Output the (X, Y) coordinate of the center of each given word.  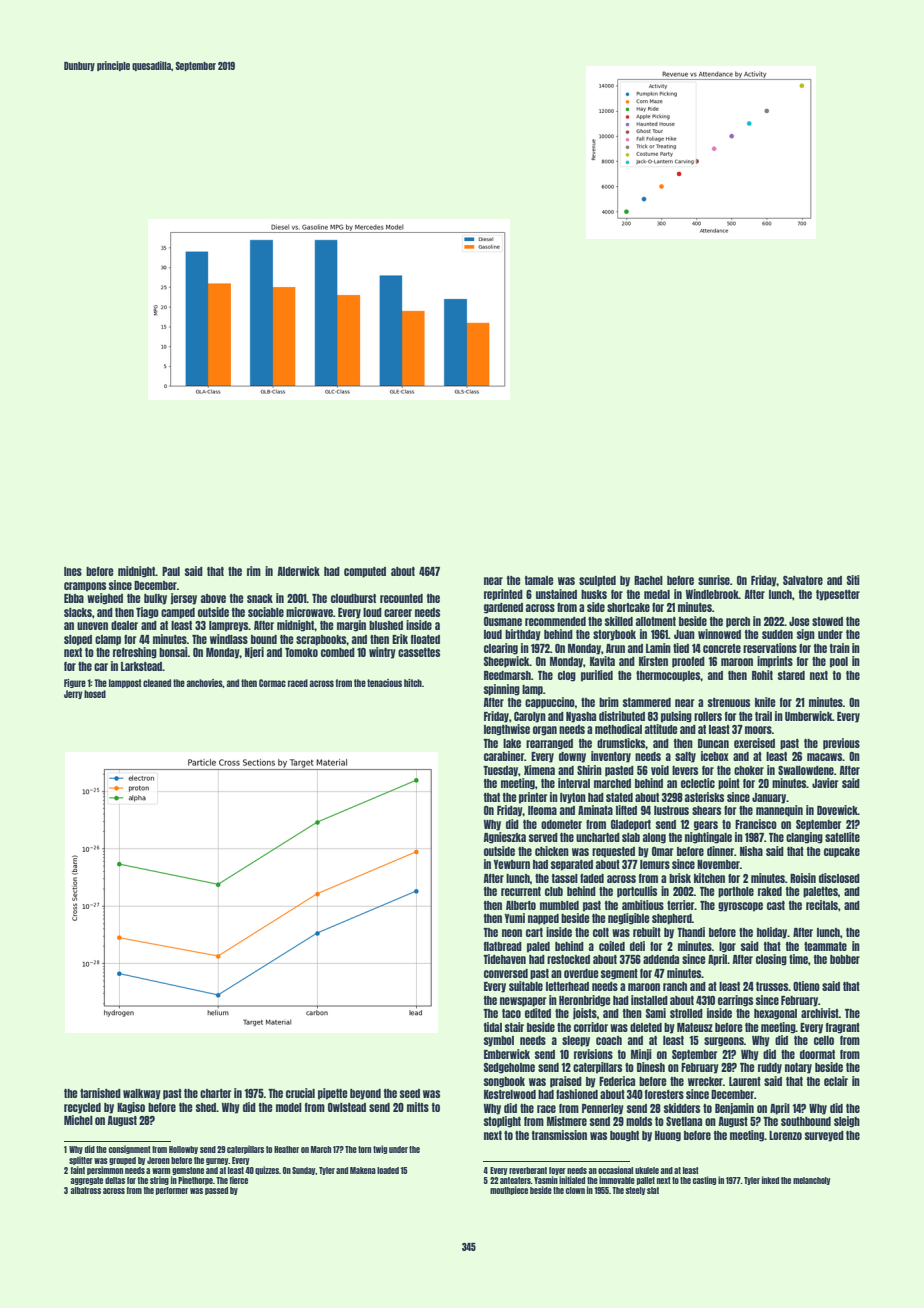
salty (685, 757)
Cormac (272, 683)
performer (172, 1191)
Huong (668, 1136)
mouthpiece (509, 1190)
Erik (400, 639)
